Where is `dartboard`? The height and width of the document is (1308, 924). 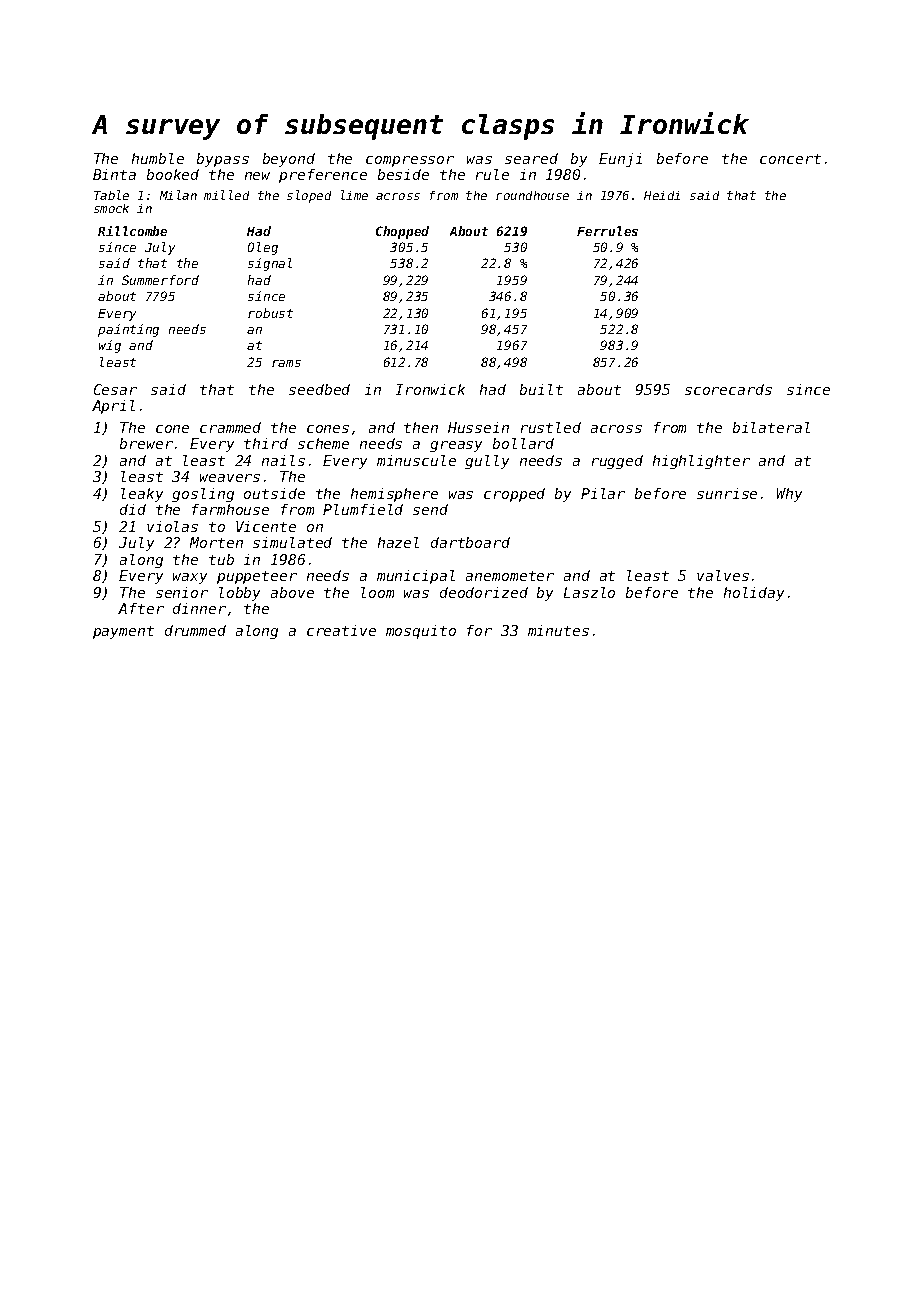
dartboard is located at coordinates (470, 542).
